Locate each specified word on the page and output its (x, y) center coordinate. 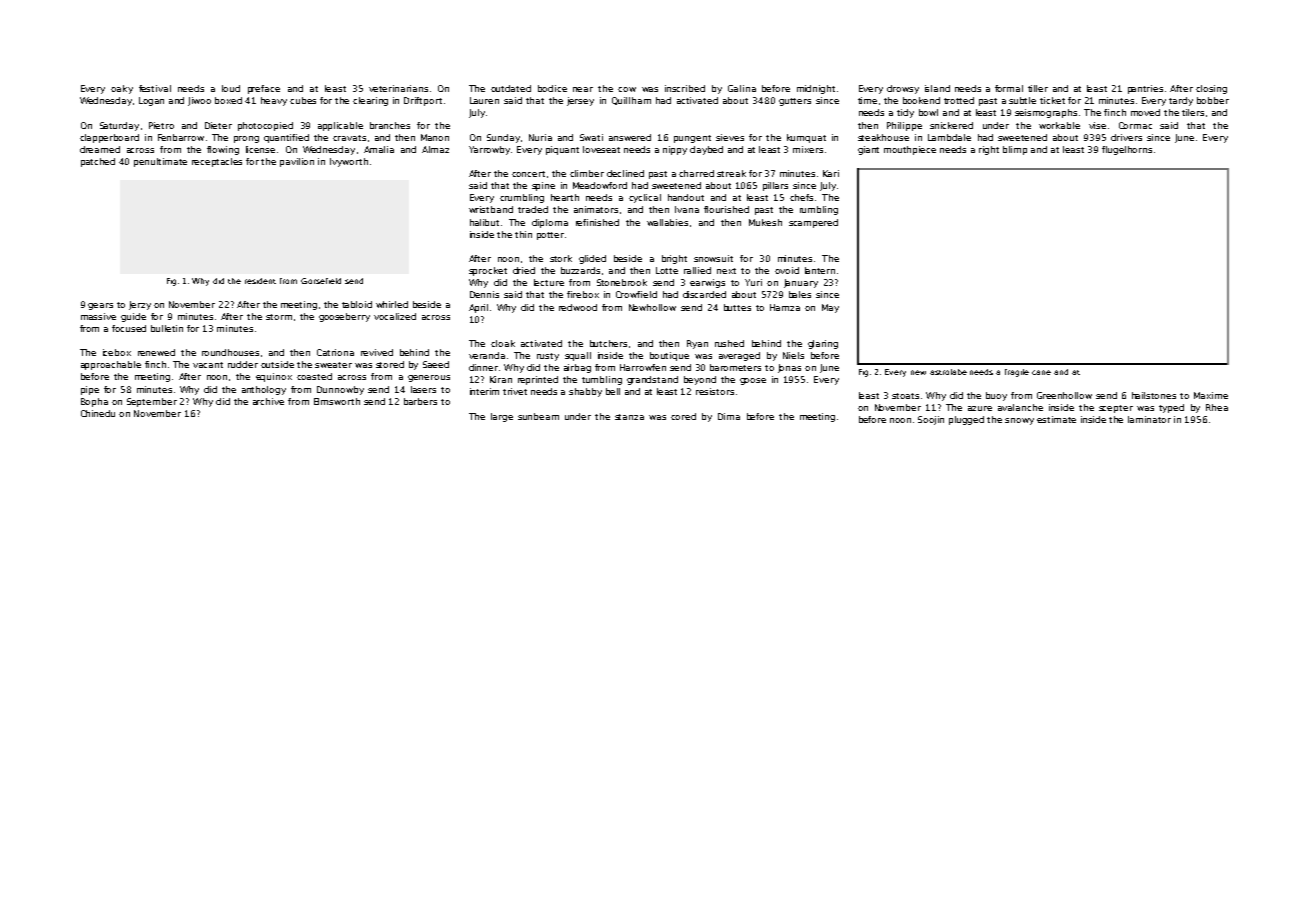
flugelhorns (1127, 150)
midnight (816, 89)
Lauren (484, 100)
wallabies (667, 222)
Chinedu (98, 413)
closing (1211, 89)
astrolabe (948, 372)
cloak (503, 343)
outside (277, 364)
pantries (1145, 89)
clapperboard (109, 138)
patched (98, 162)
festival (155, 88)
